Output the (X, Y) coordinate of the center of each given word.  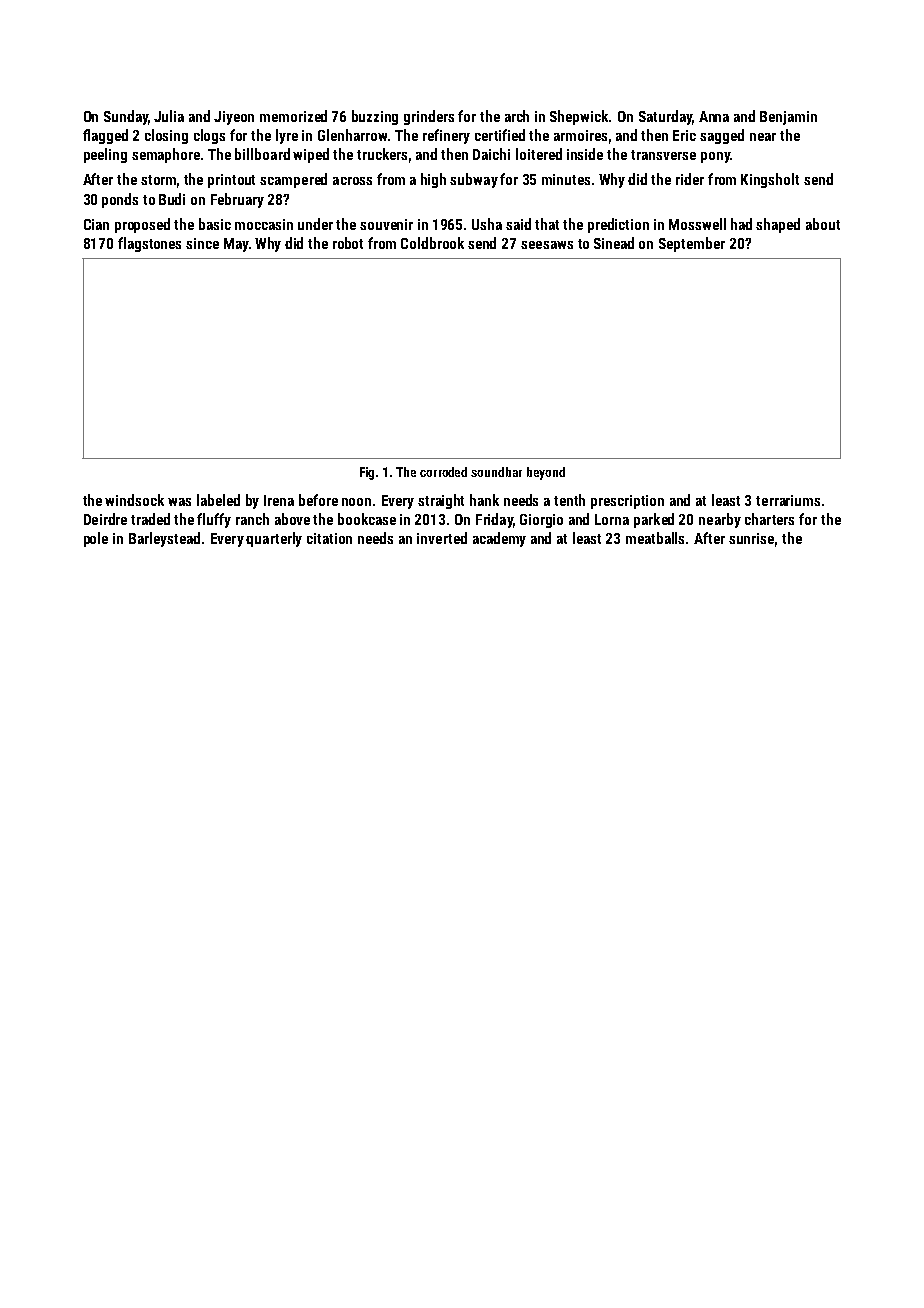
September (692, 244)
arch (517, 116)
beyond (546, 473)
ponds (120, 200)
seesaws (547, 245)
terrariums (788, 500)
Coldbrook (432, 243)
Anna (714, 116)
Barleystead (164, 539)
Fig (367, 473)
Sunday (126, 117)
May (236, 245)
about (823, 224)
